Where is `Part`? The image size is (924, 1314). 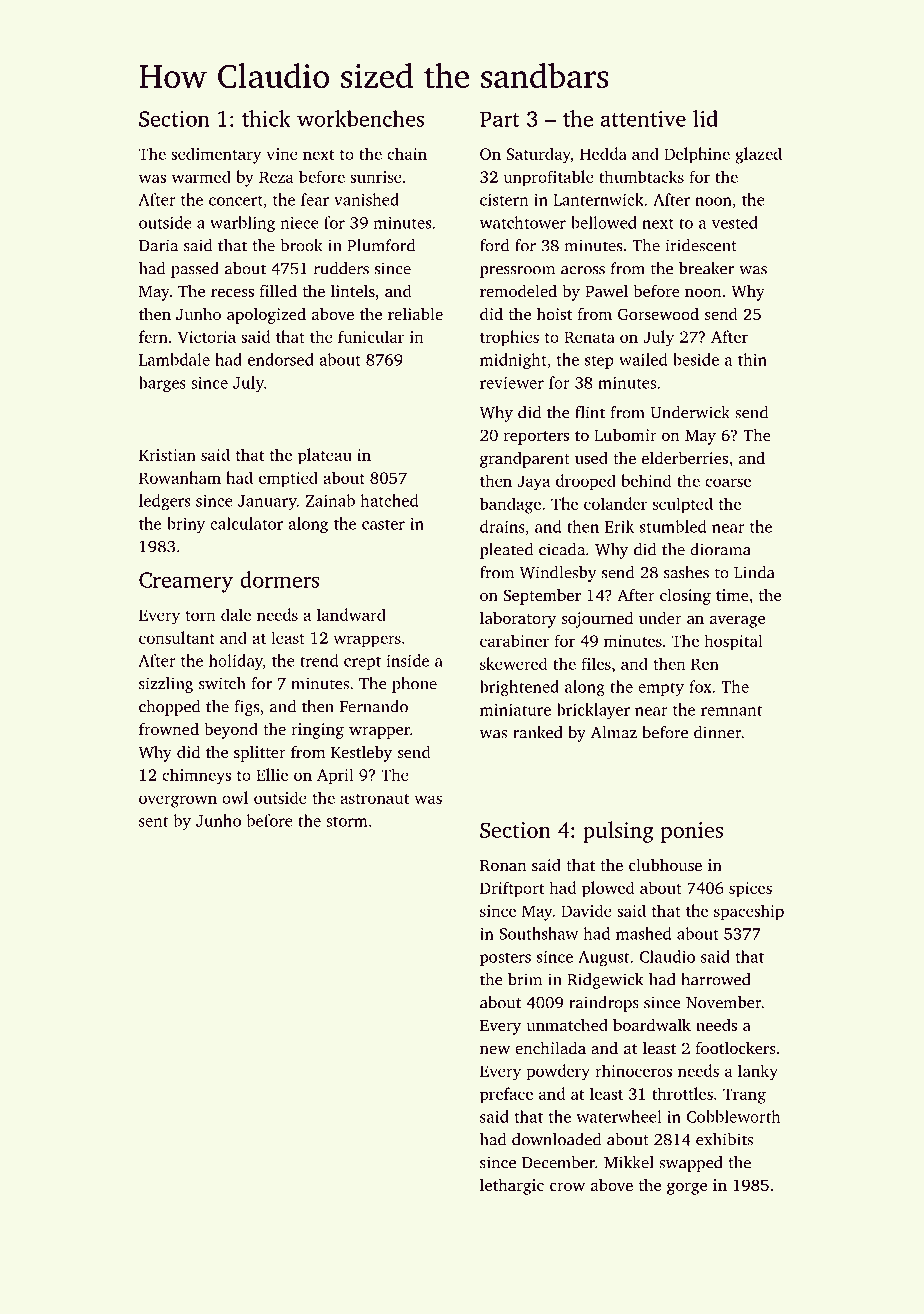 Part is located at coordinates (500, 119).
